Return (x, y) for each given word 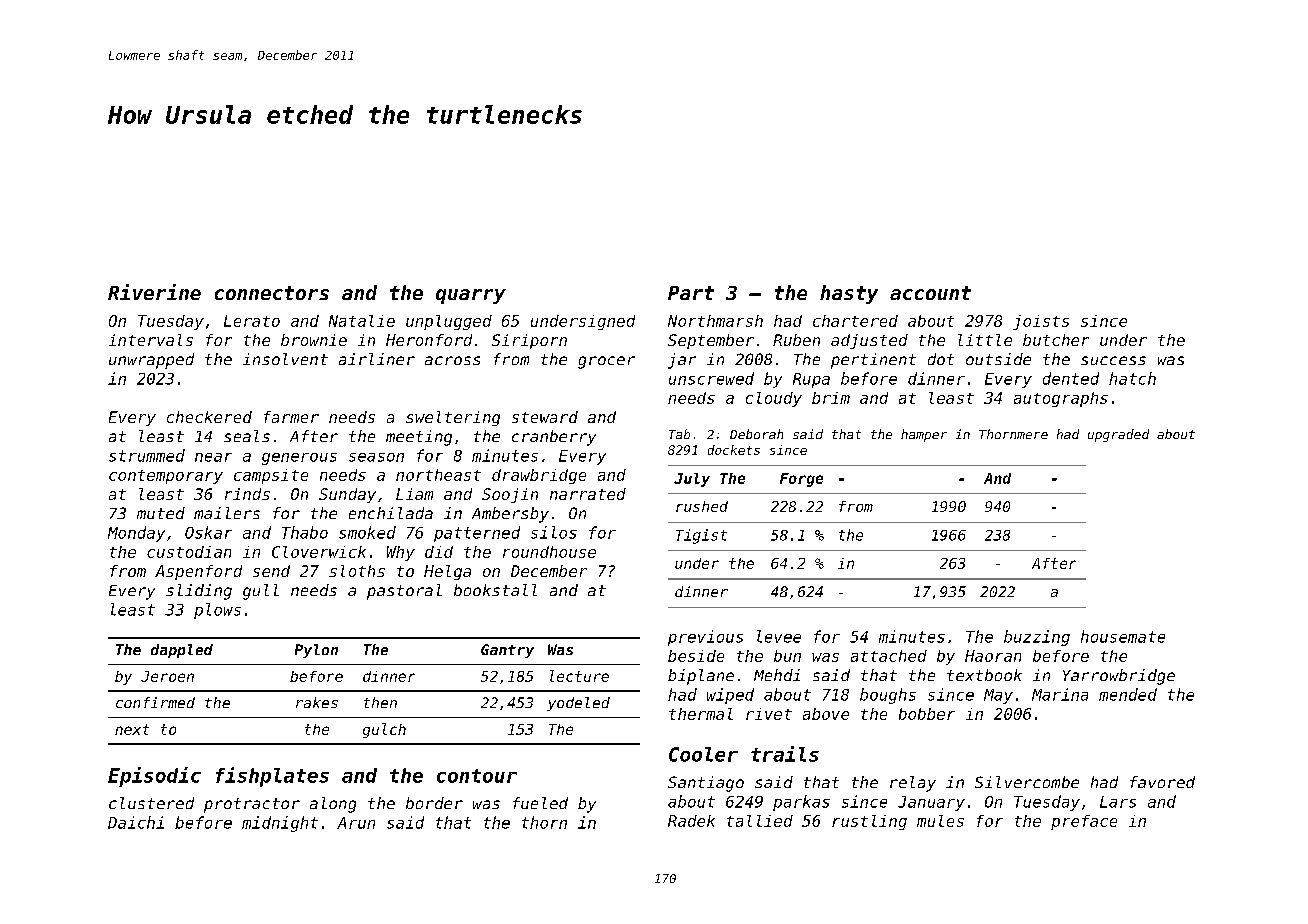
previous (705, 638)
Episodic (154, 777)
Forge (801, 480)
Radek (691, 821)
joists (1041, 322)
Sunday (347, 495)
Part (691, 293)
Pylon (316, 651)
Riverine (154, 292)
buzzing (1037, 638)
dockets (734, 450)
